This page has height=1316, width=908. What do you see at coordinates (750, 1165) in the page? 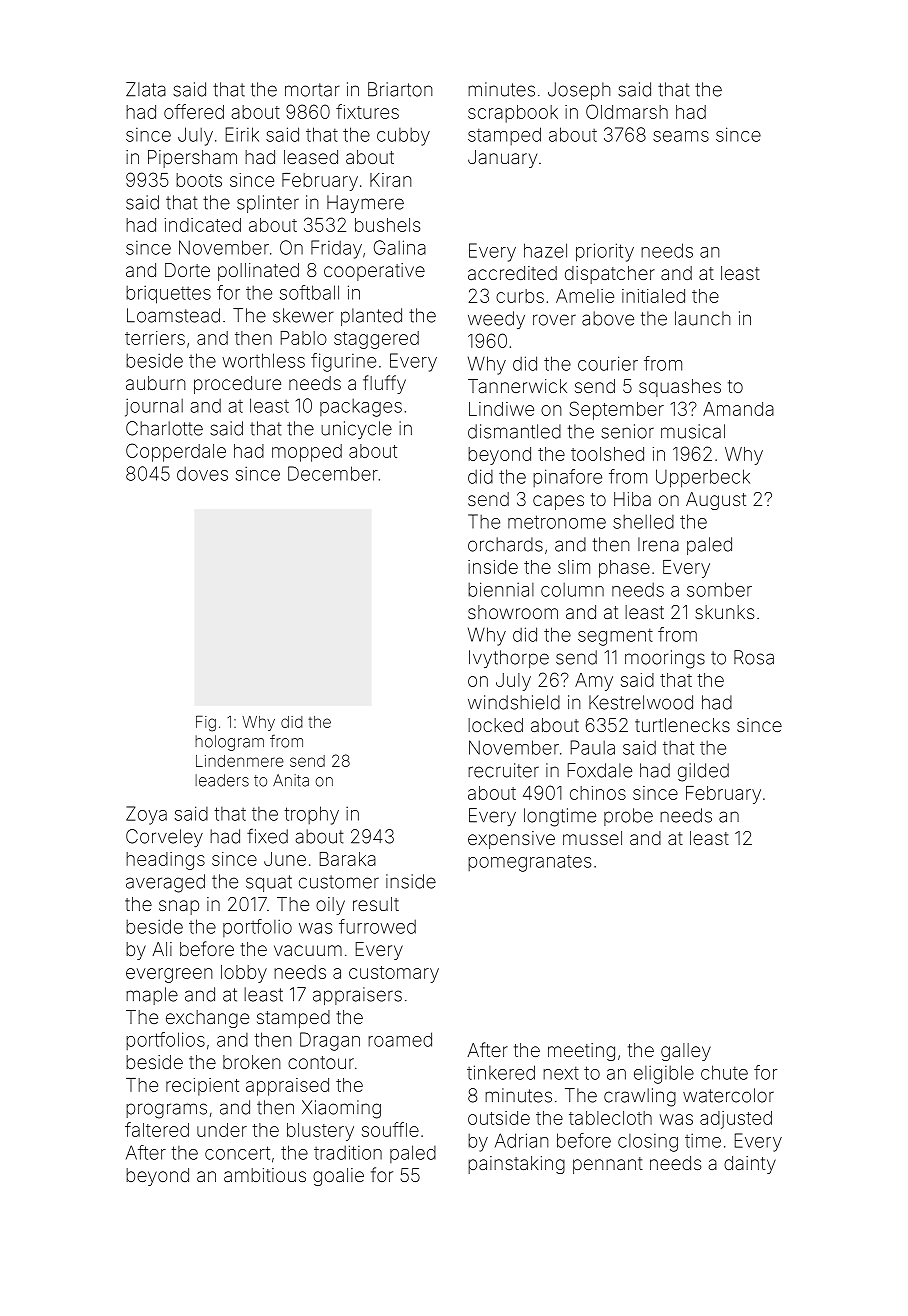
I see `dainty` at bounding box center [750, 1165].
